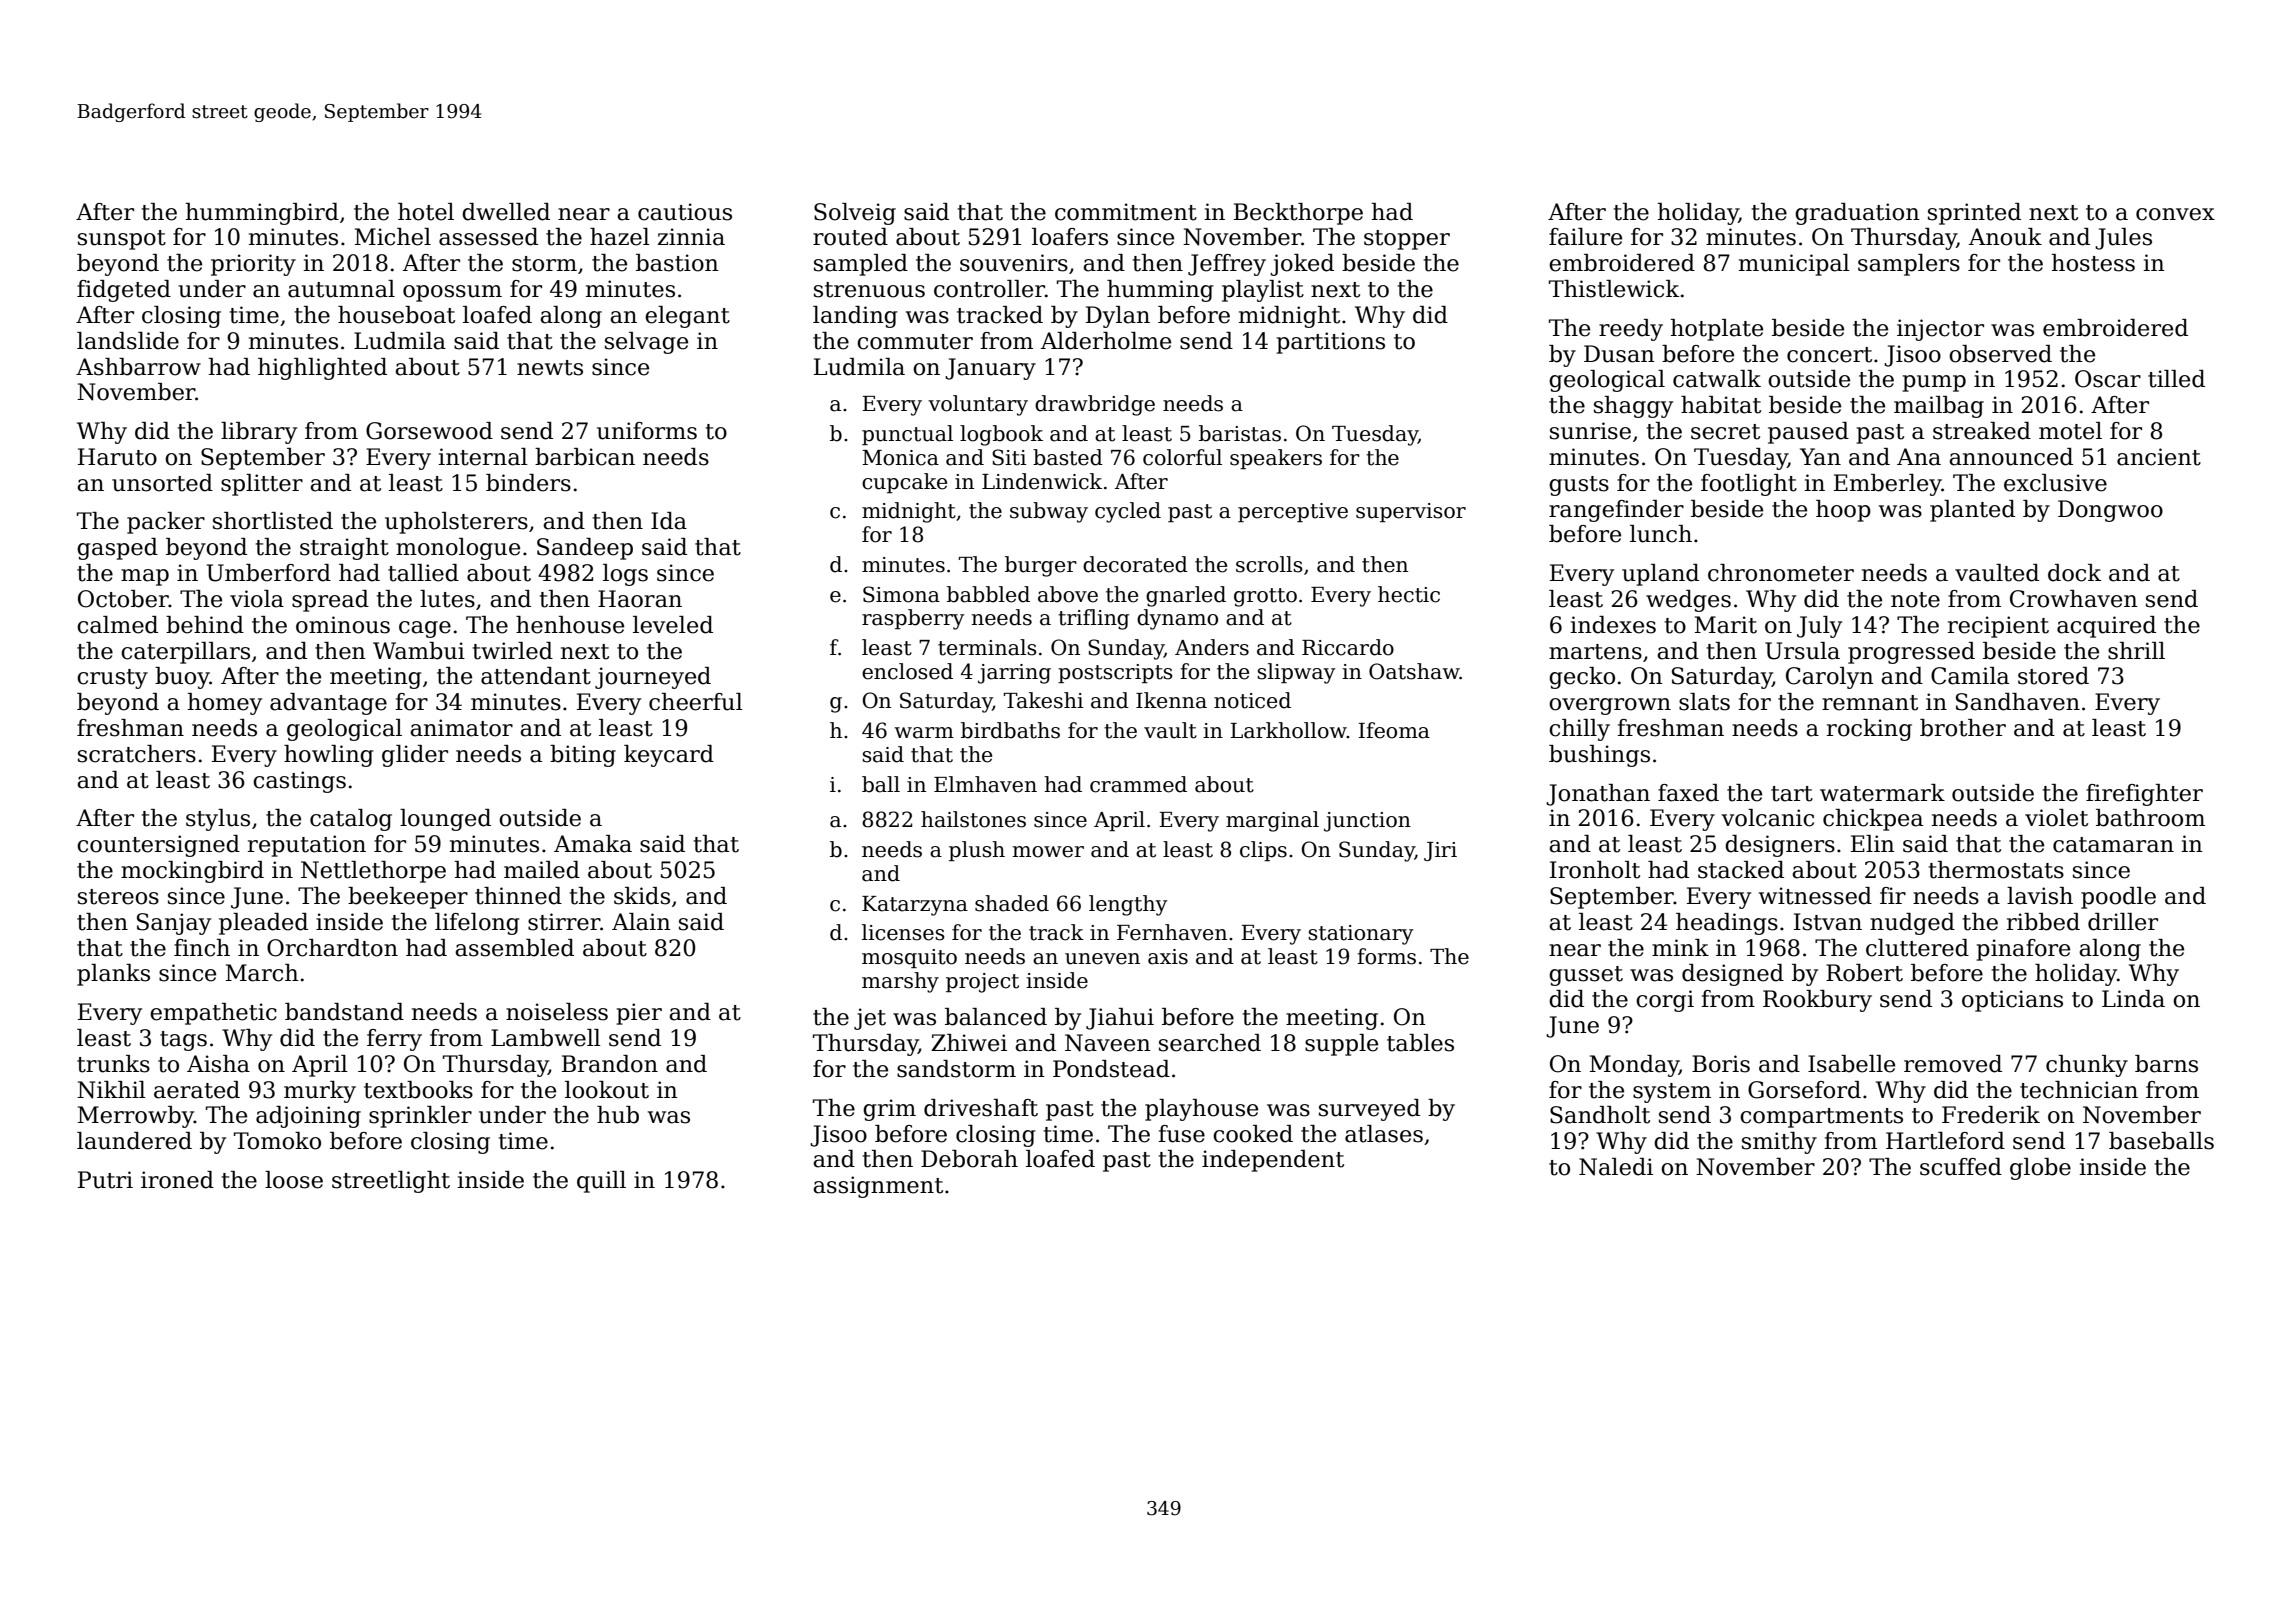 Image resolution: width=2292 pixels, height=1620 pixels. I want to click on quill, so click(601, 1182).
